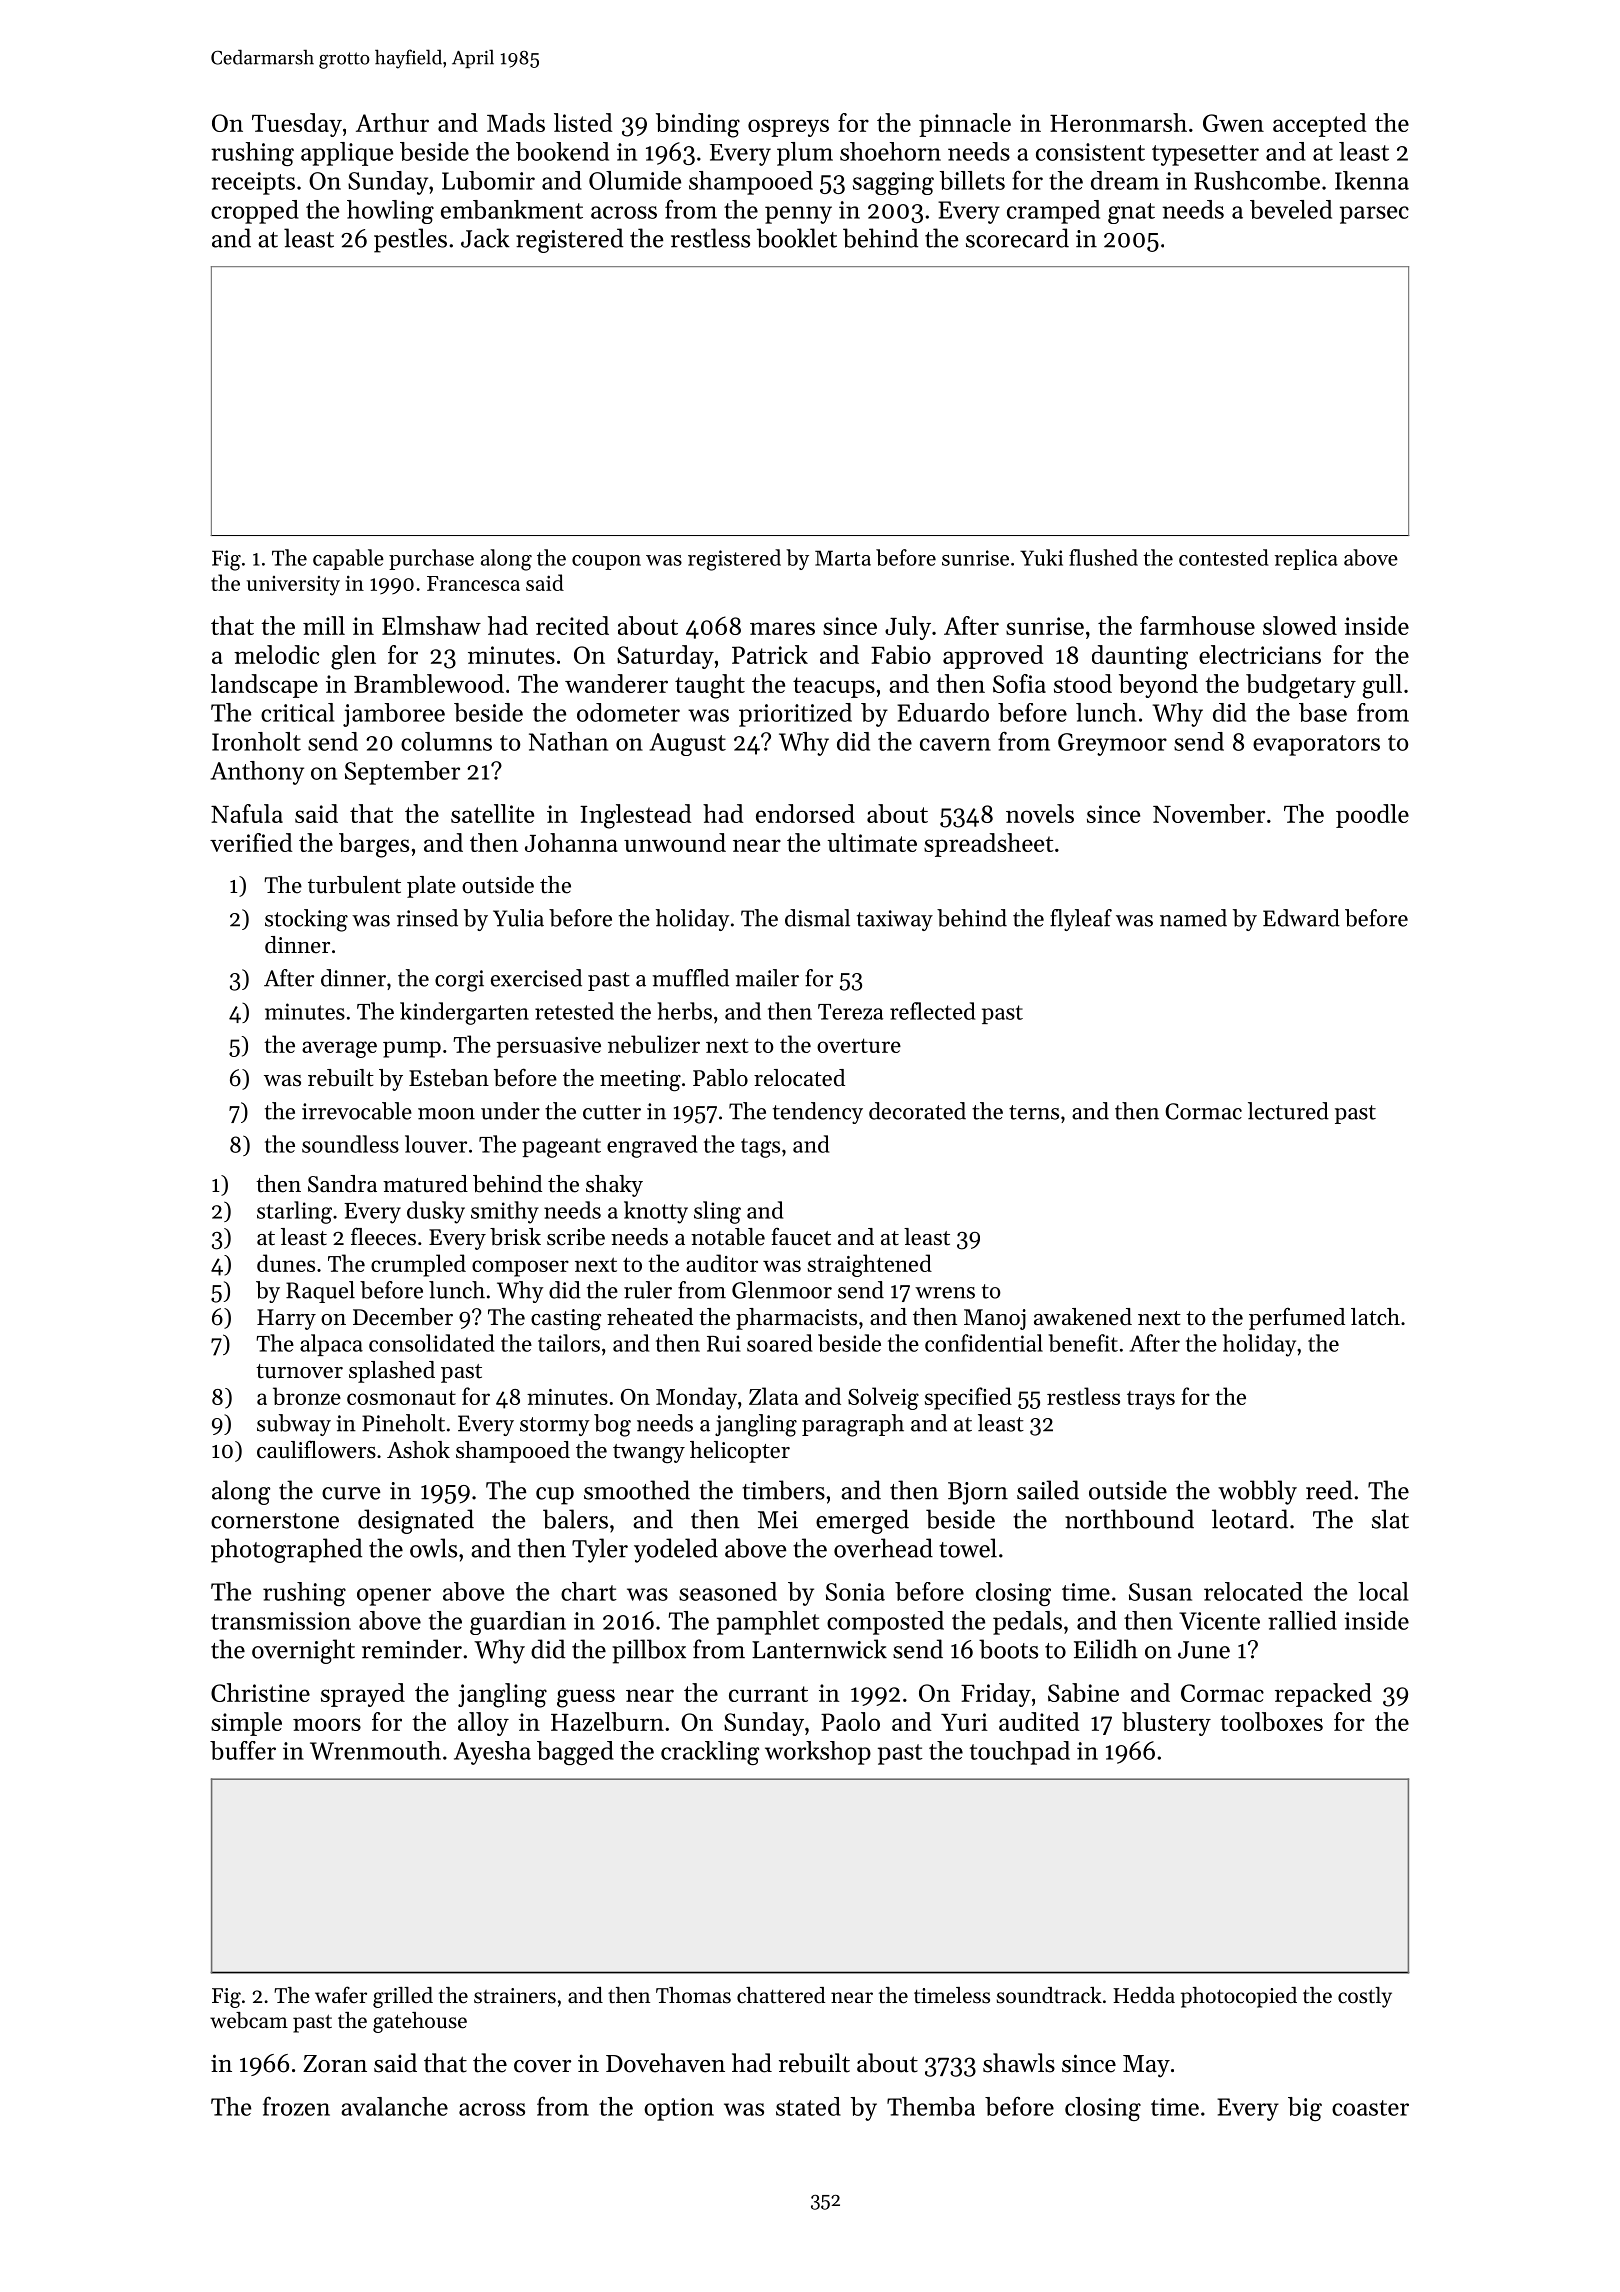 This image has width=1620, height=2292. Describe the element at coordinates (684, 1011) in the image. I see `herbs` at that location.
